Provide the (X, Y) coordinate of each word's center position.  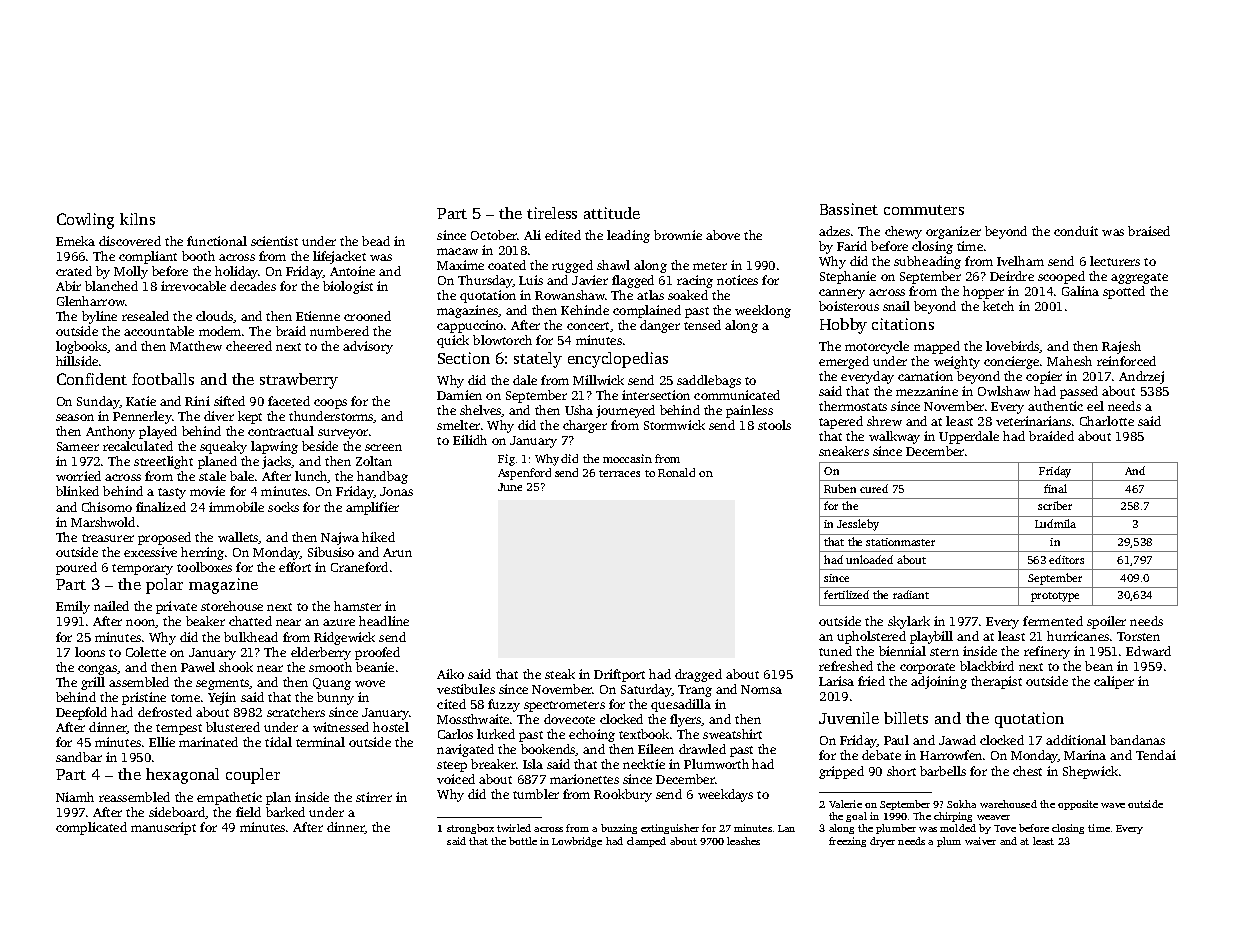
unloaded (869, 559)
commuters (924, 210)
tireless (552, 213)
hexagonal (182, 776)
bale (242, 476)
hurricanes (1078, 636)
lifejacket (339, 257)
